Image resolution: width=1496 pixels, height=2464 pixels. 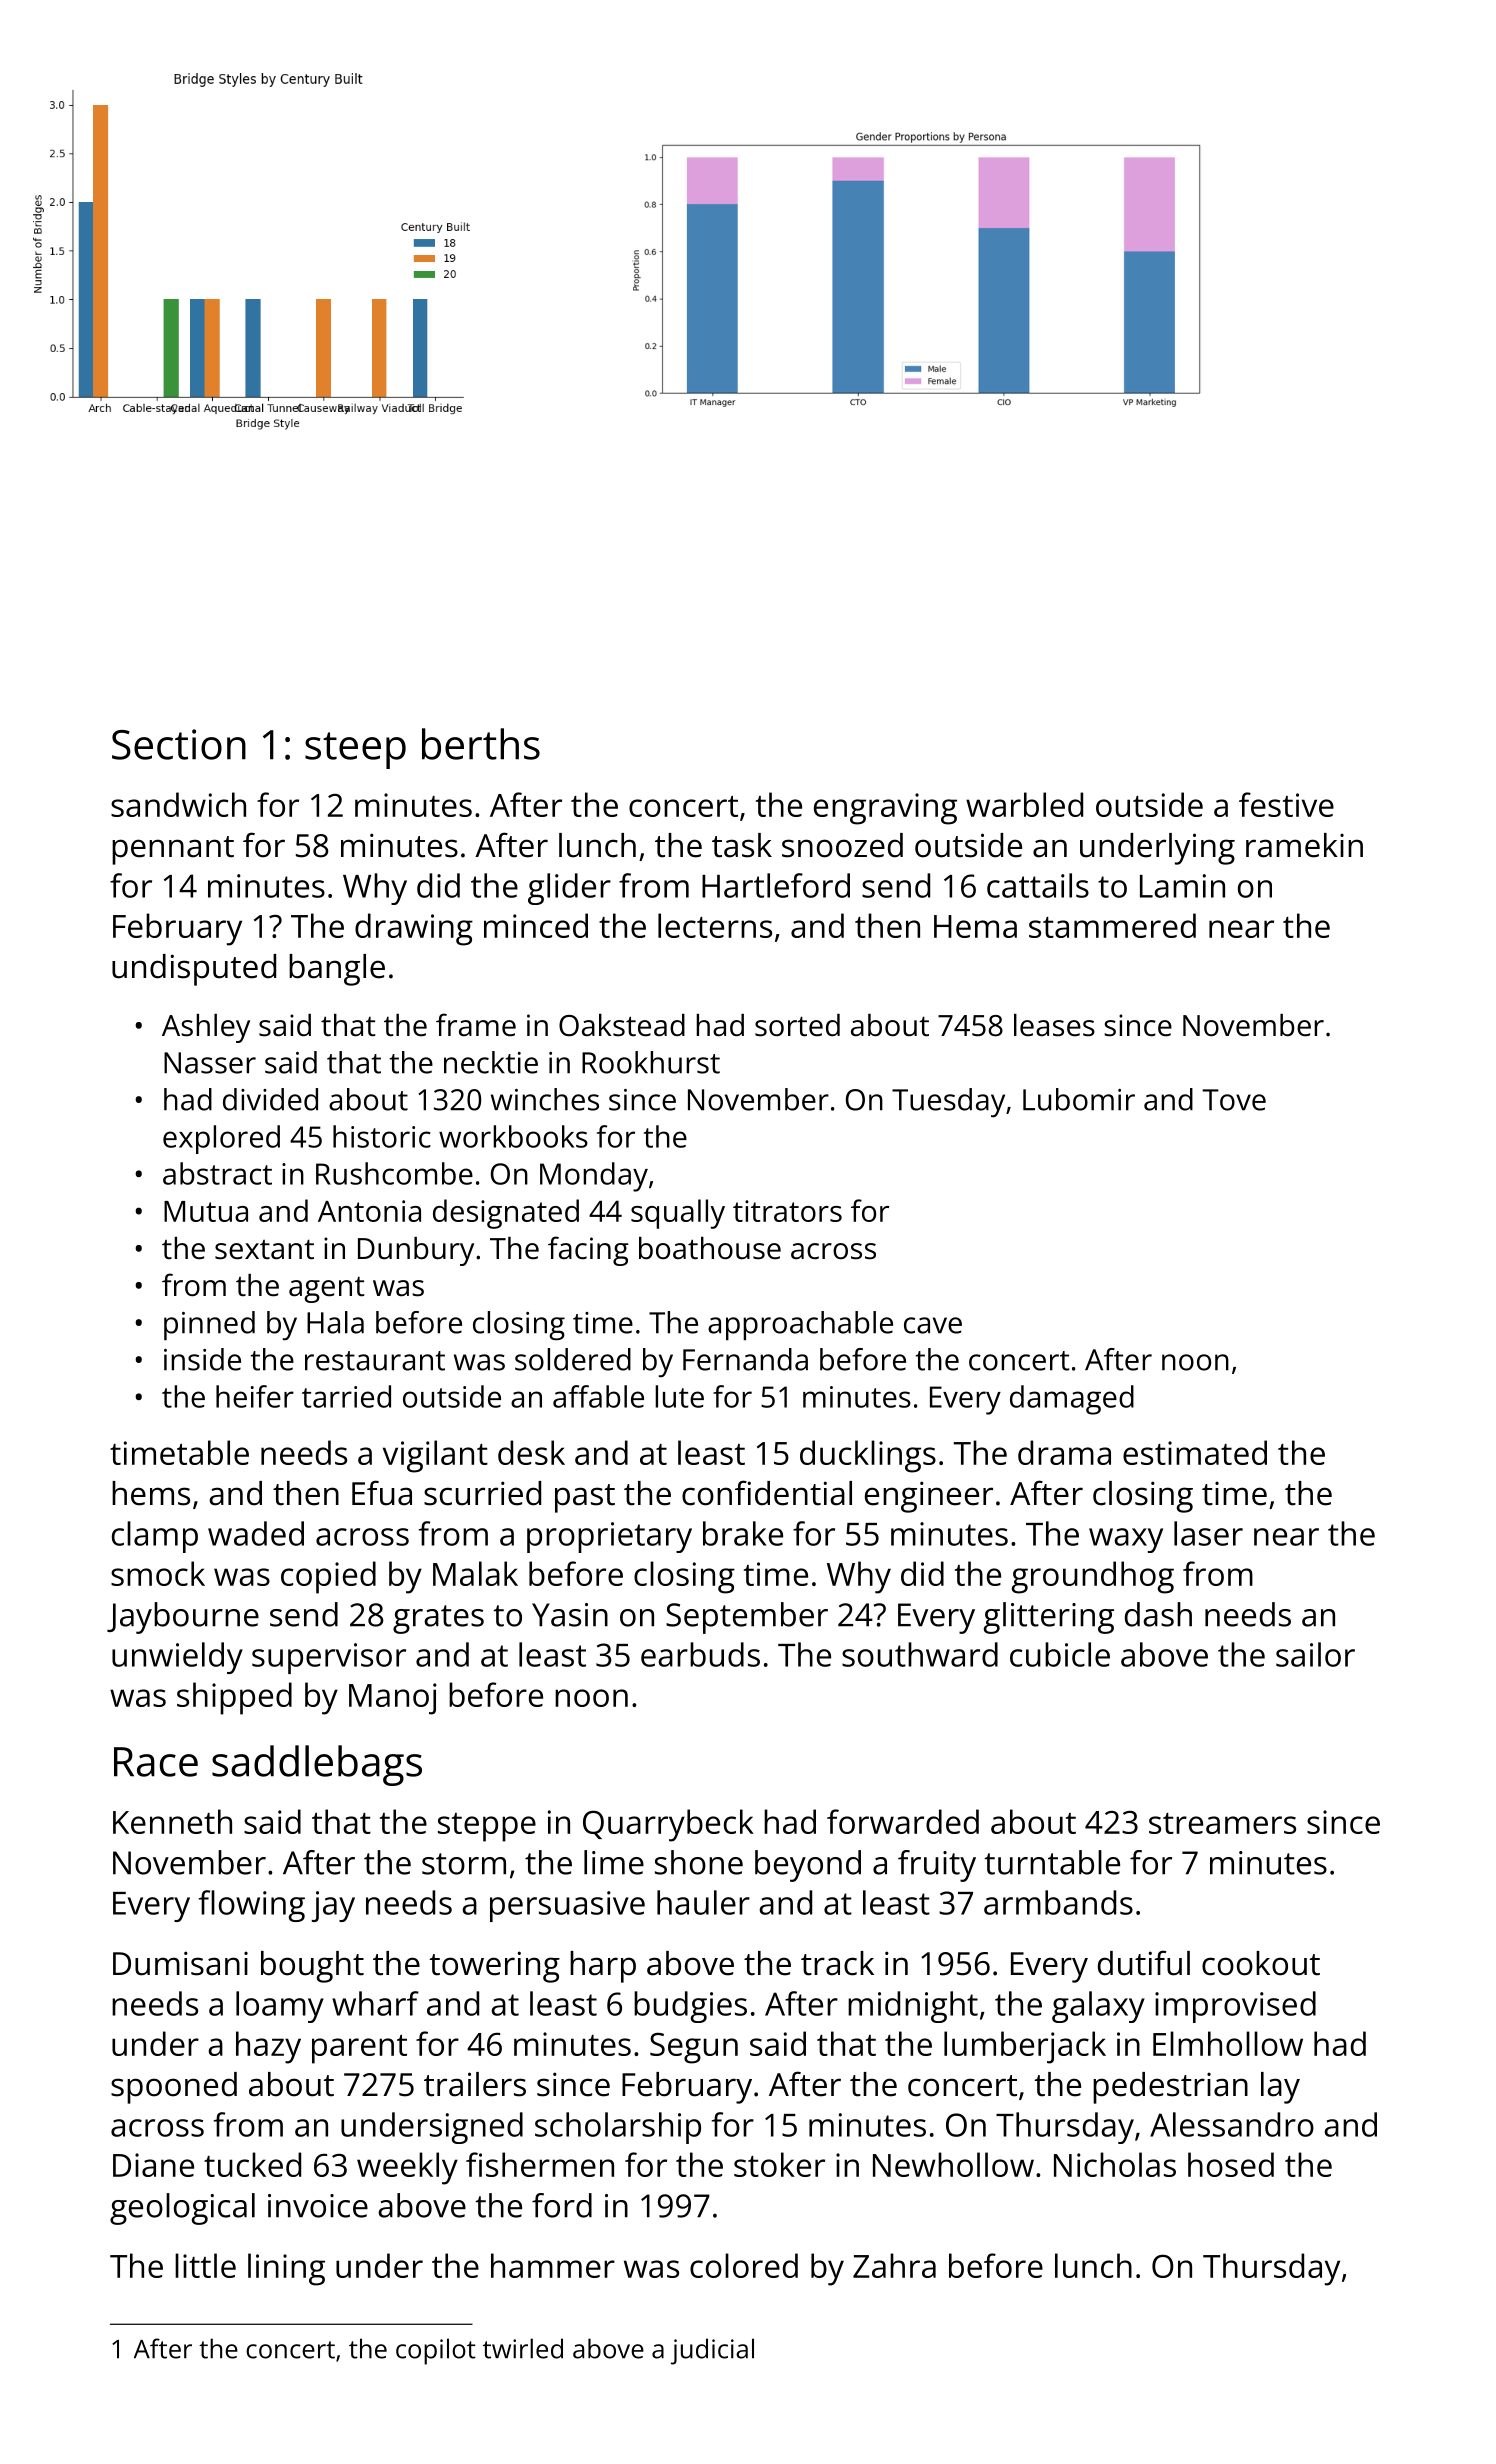 What do you see at coordinates (700, 1654) in the screenshot?
I see `earbuds` at bounding box center [700, 1654].
